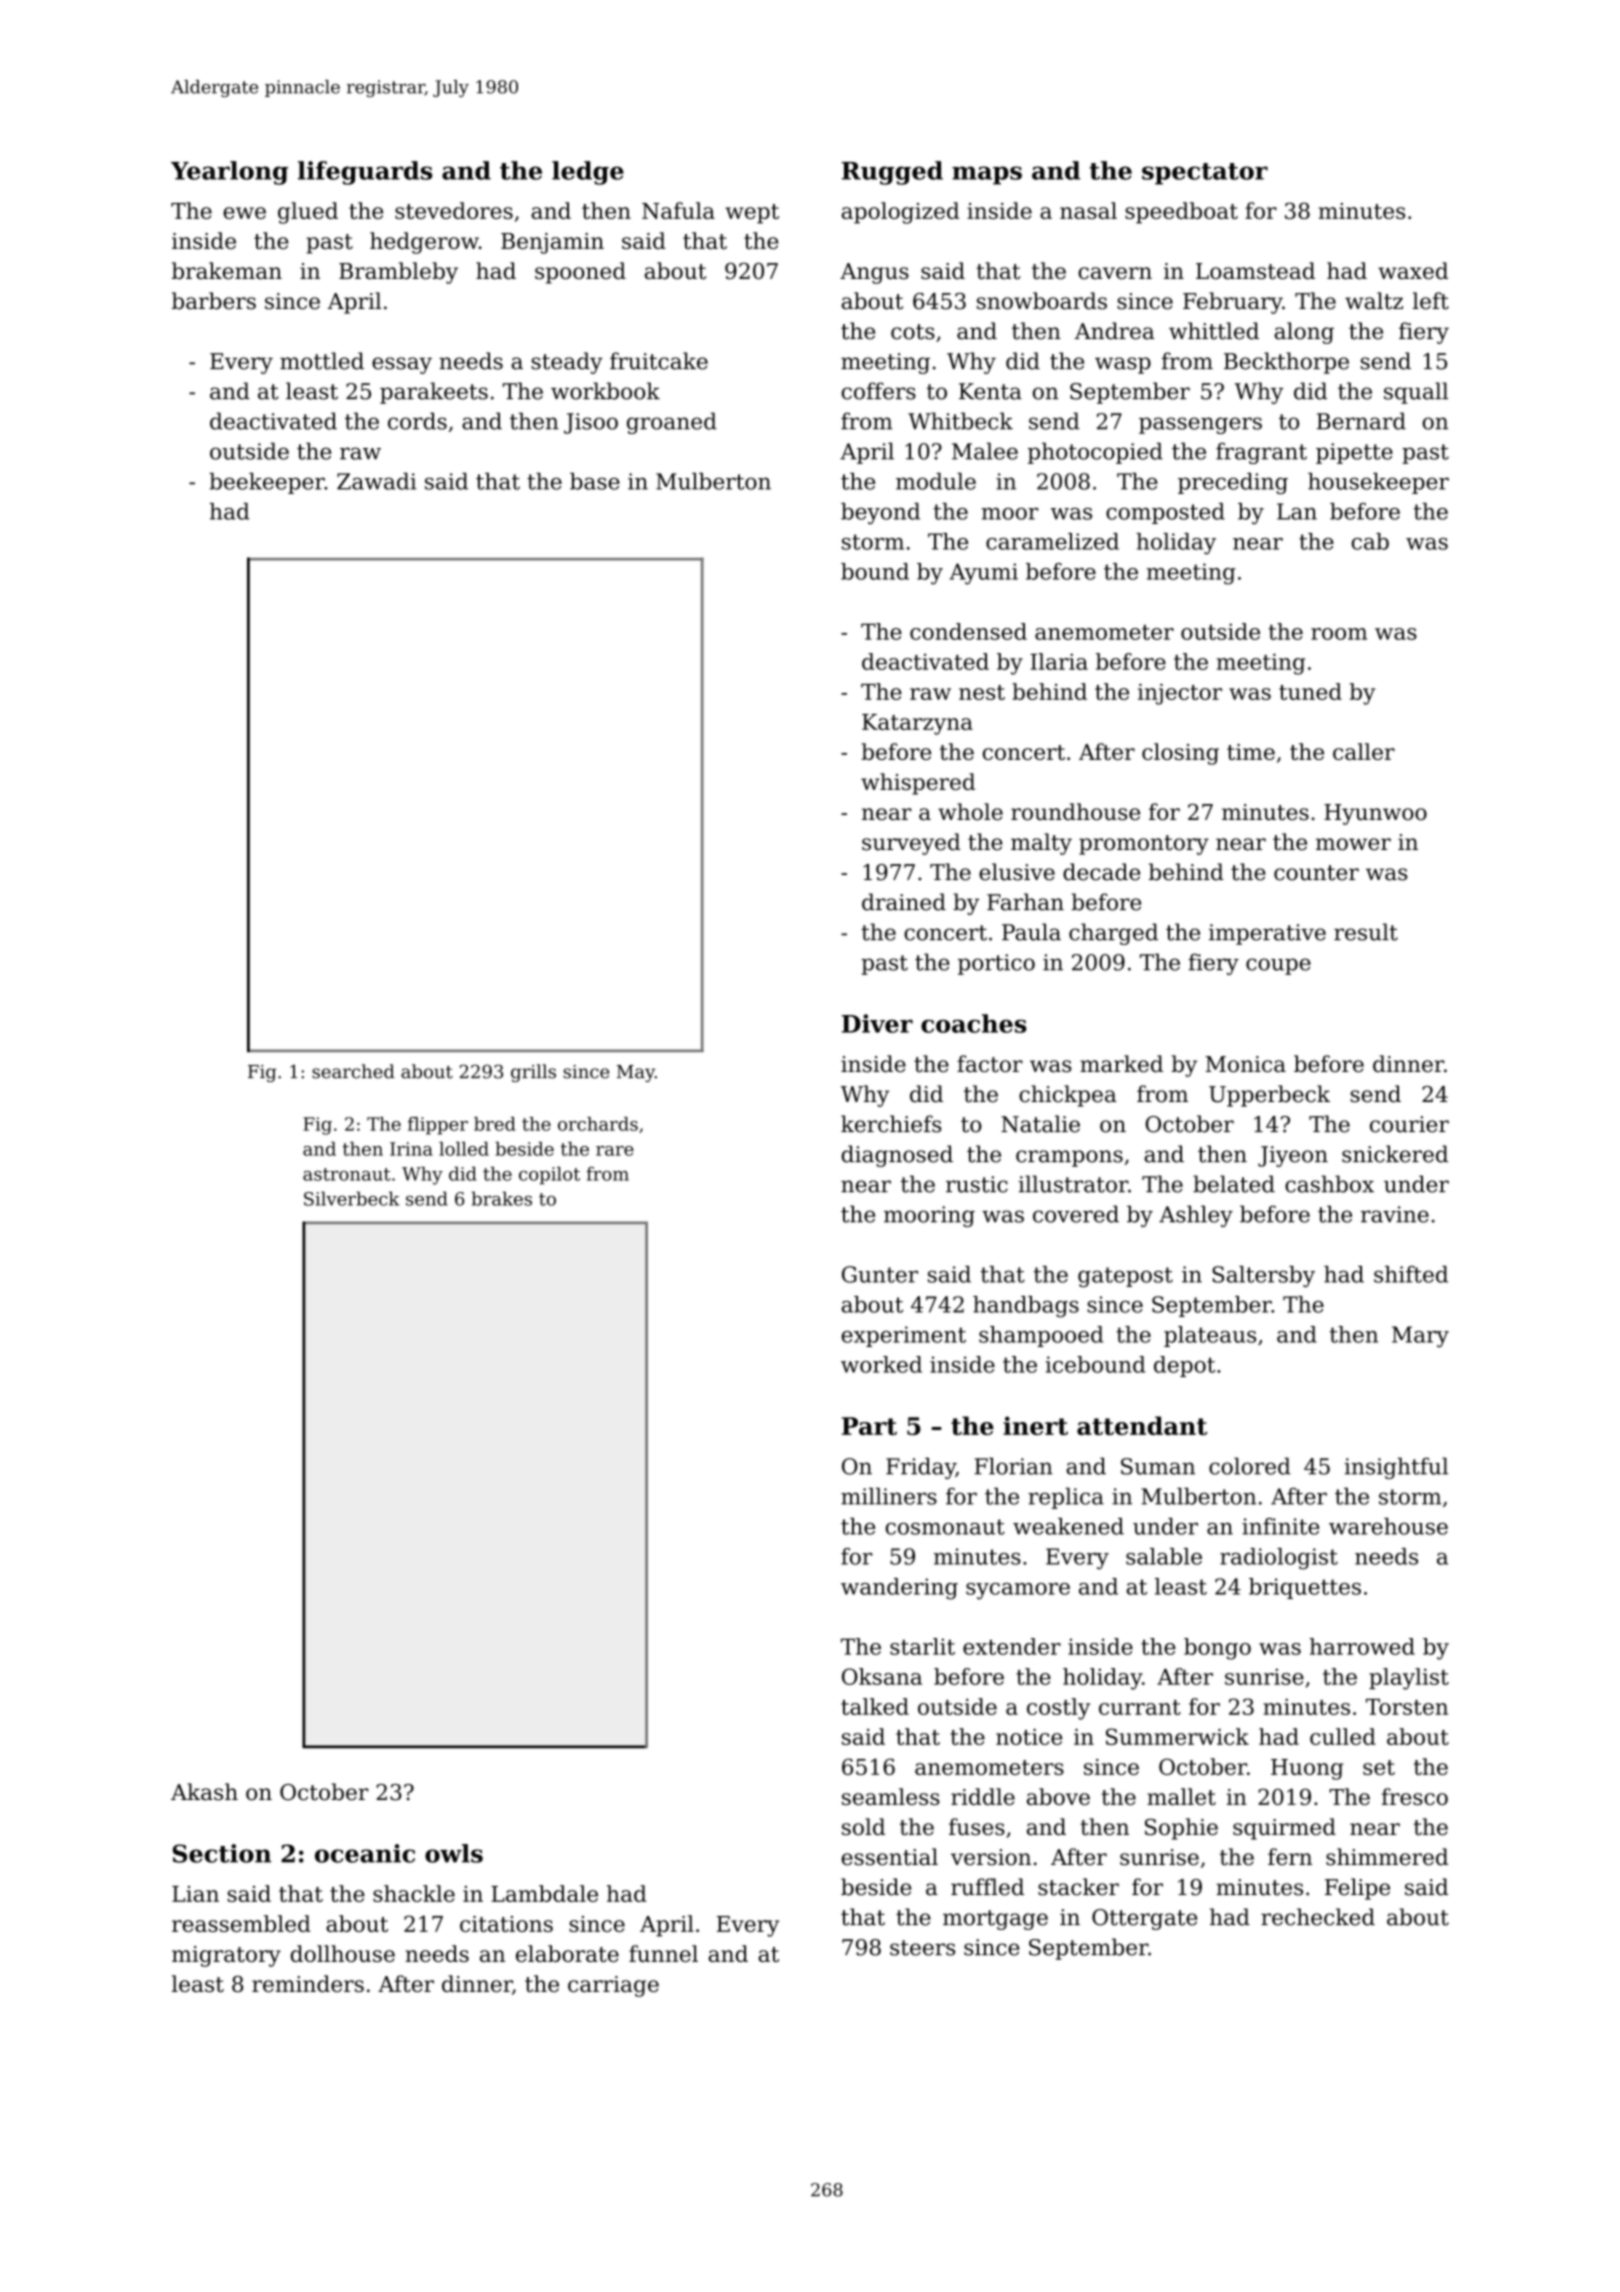 Image resolution: width=1620 pixels, height=2292 pixels. Describe the element at coordinates (377, 481) in the page. I see `Zawadi` at that location.
